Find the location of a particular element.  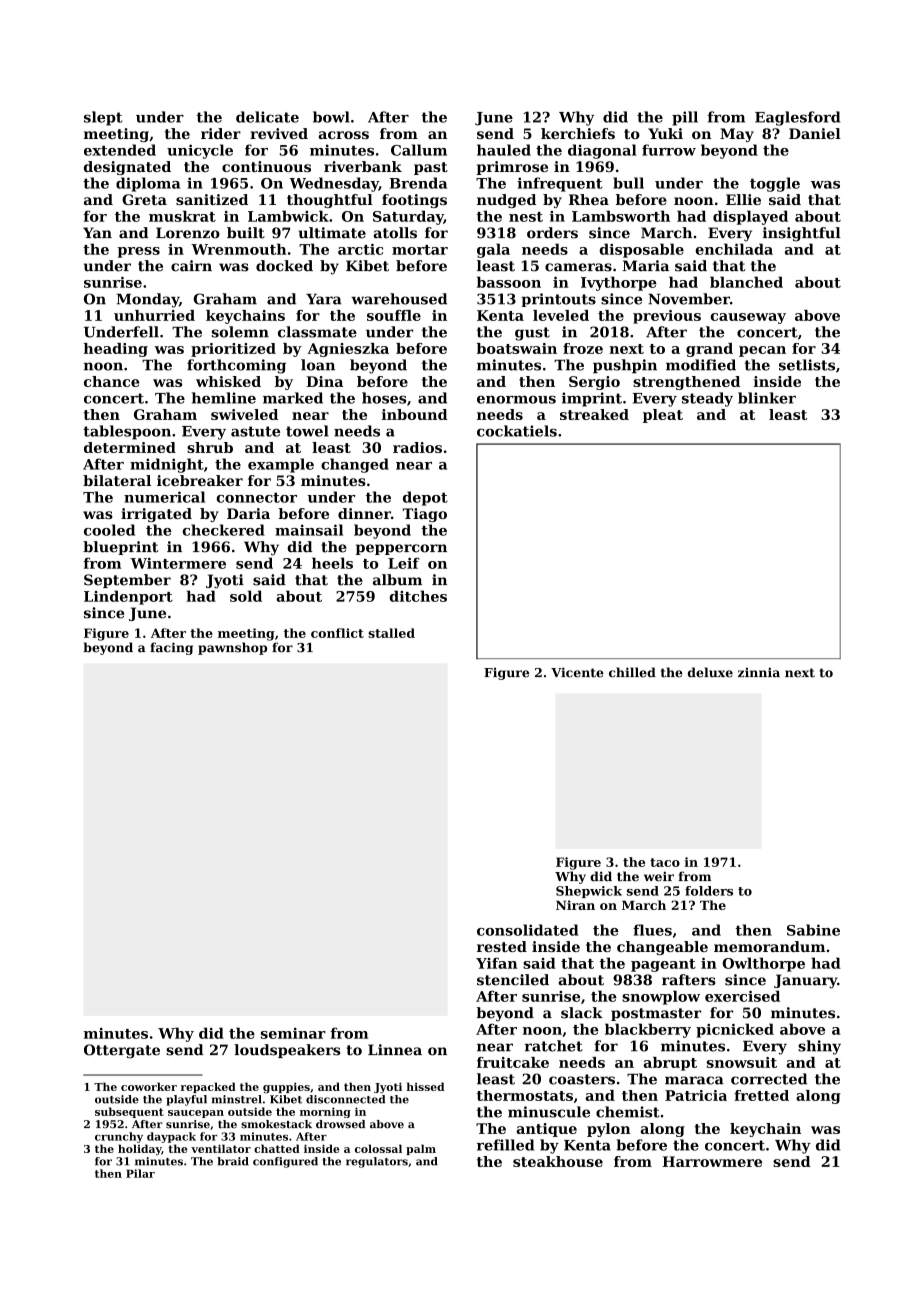

warehoused is located at coordinates (399, 299).
